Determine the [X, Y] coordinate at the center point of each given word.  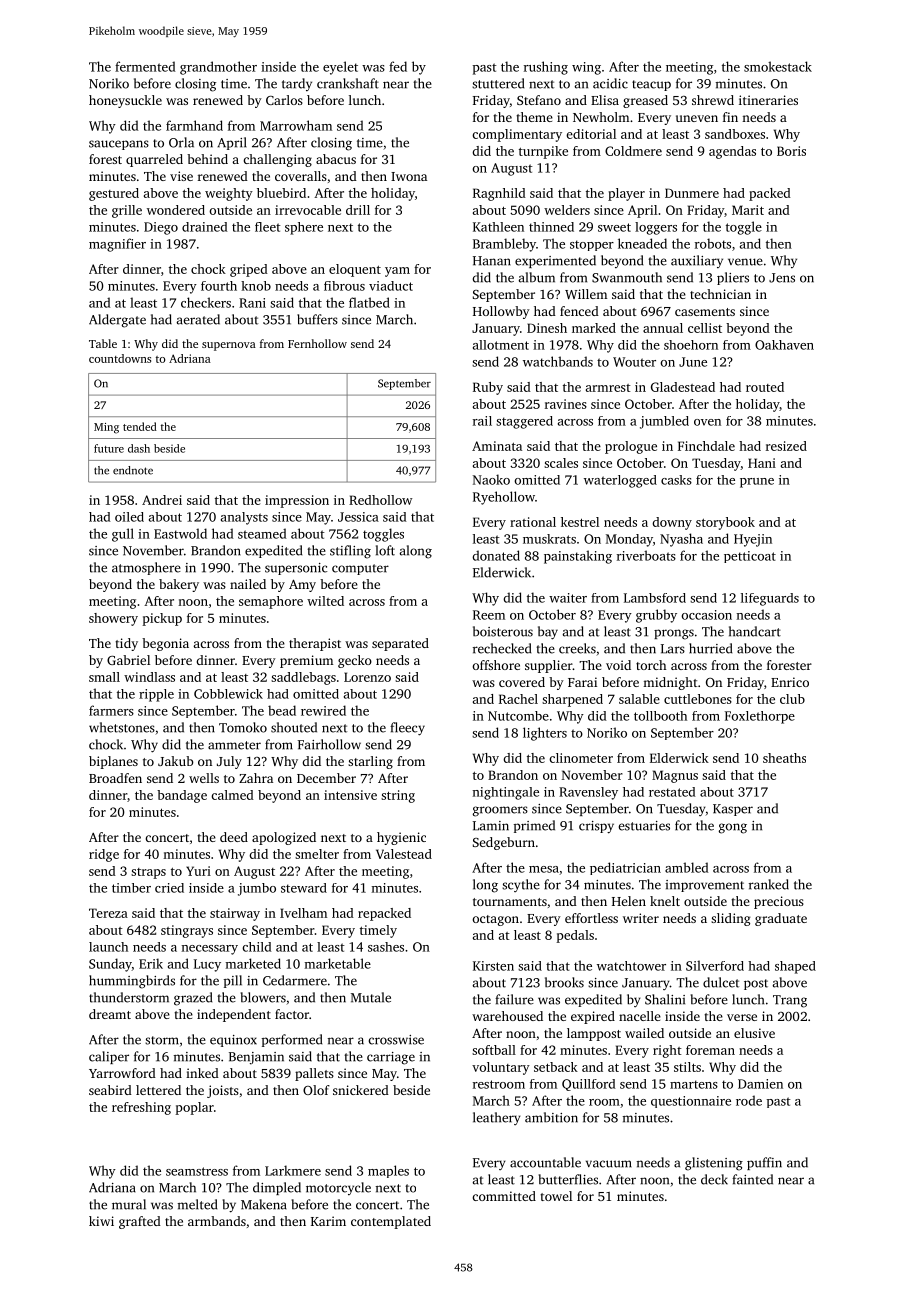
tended [140, 426]
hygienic [401, 838]
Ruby [488, 388]
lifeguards [770, 599]
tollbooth [660, 716]
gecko [355, 661]
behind [207, 159]
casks [676, 480]
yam [397, 272]
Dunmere [692, 193]
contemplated [391, 1222]
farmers [111, 710]
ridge [104, 855]
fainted [752, 1179]
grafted [140, 1222]
